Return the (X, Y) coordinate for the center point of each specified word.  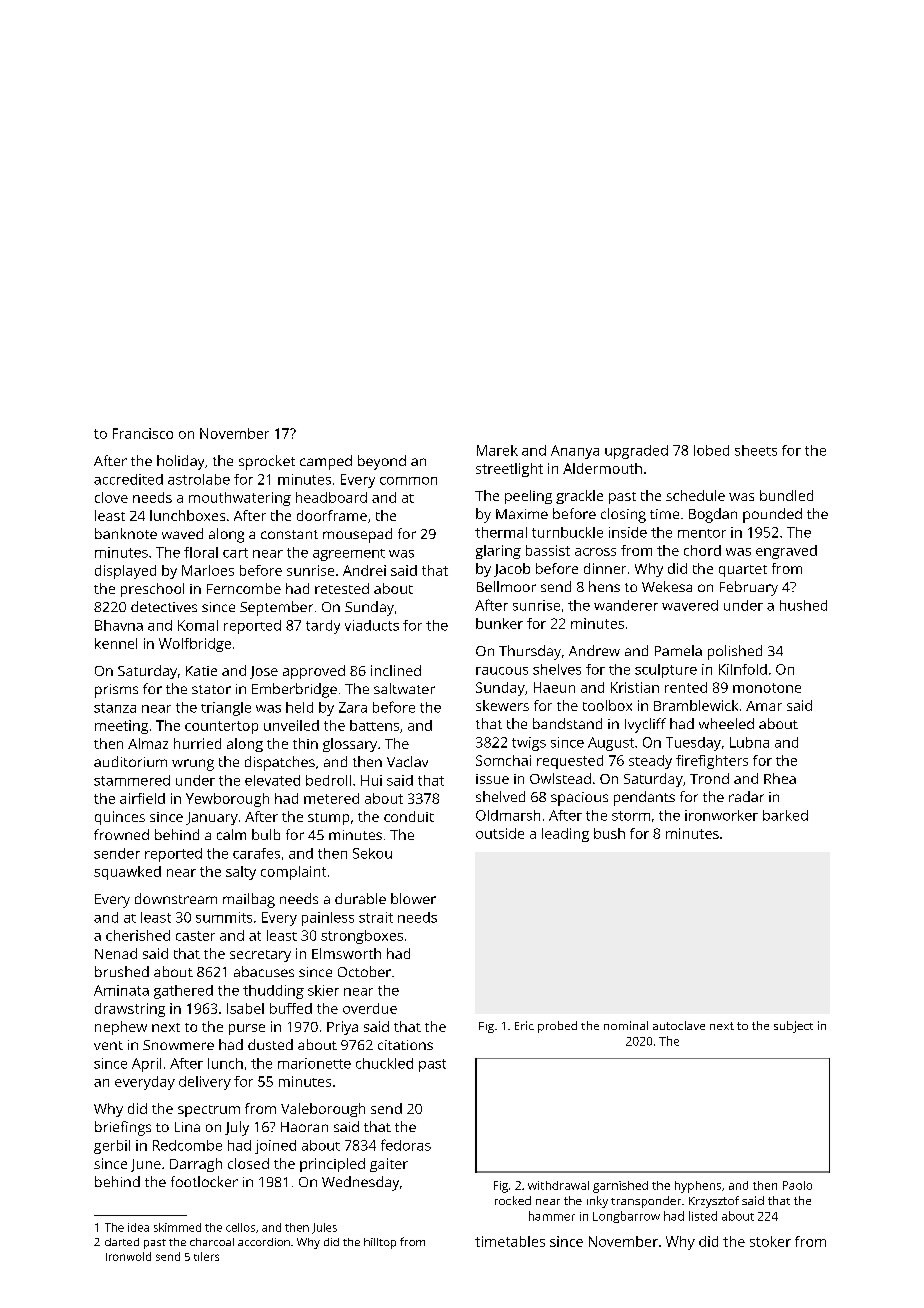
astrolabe (199, 479)
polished (735, 652)
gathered (183, 992)
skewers (502, 705)
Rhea (780, 778)
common (408, 481)
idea (138, 1227)
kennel (116, 643)
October (364, 971)
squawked (127, 873)
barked (785, 815)
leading (565, 835)
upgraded (636, 452)
